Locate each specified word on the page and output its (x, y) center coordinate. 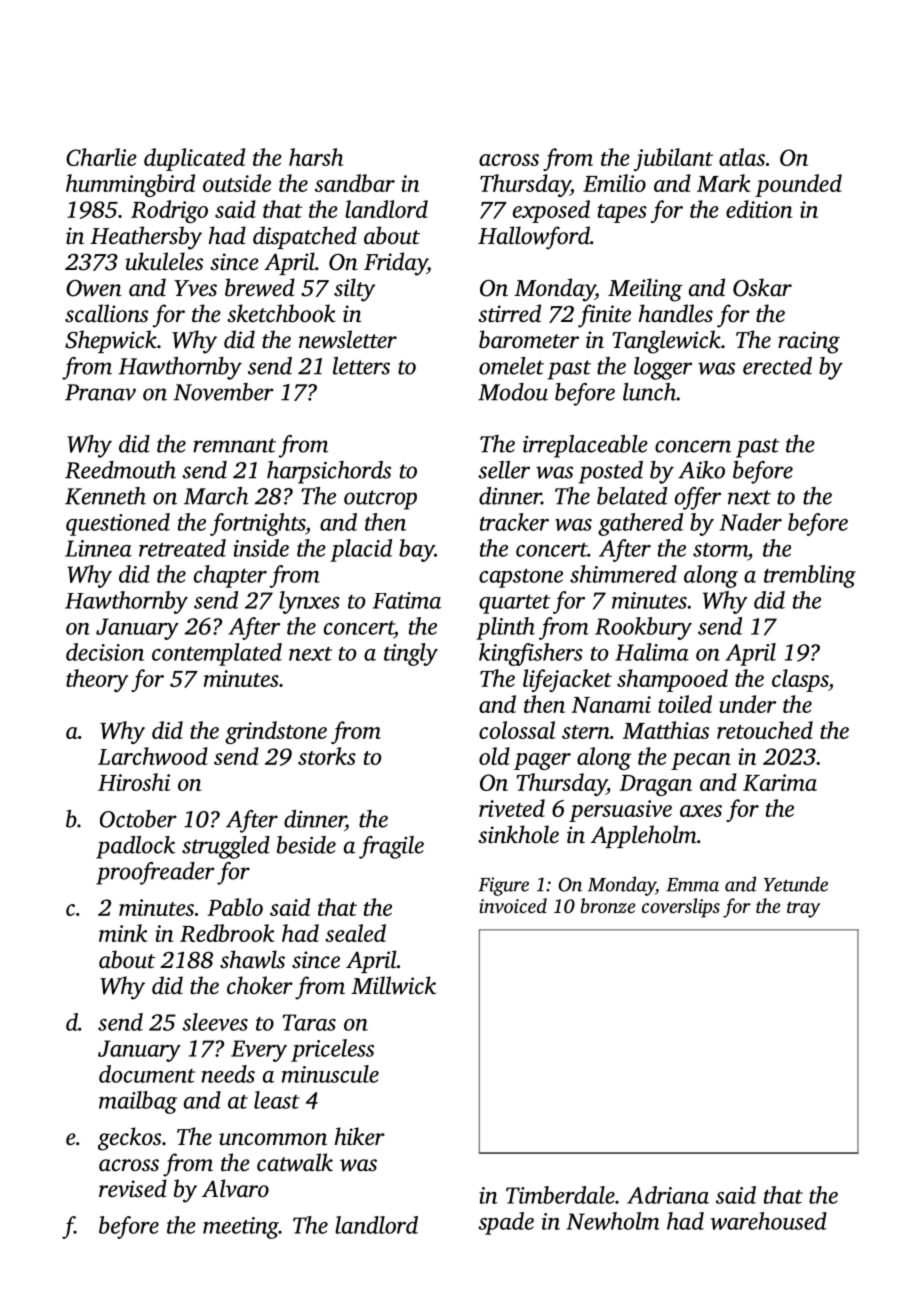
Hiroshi (134, 782)
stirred (509, 313)
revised (133, 1188)
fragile (391, 847)
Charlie (101, 157)
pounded (798, 185)
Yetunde (796, 884)
